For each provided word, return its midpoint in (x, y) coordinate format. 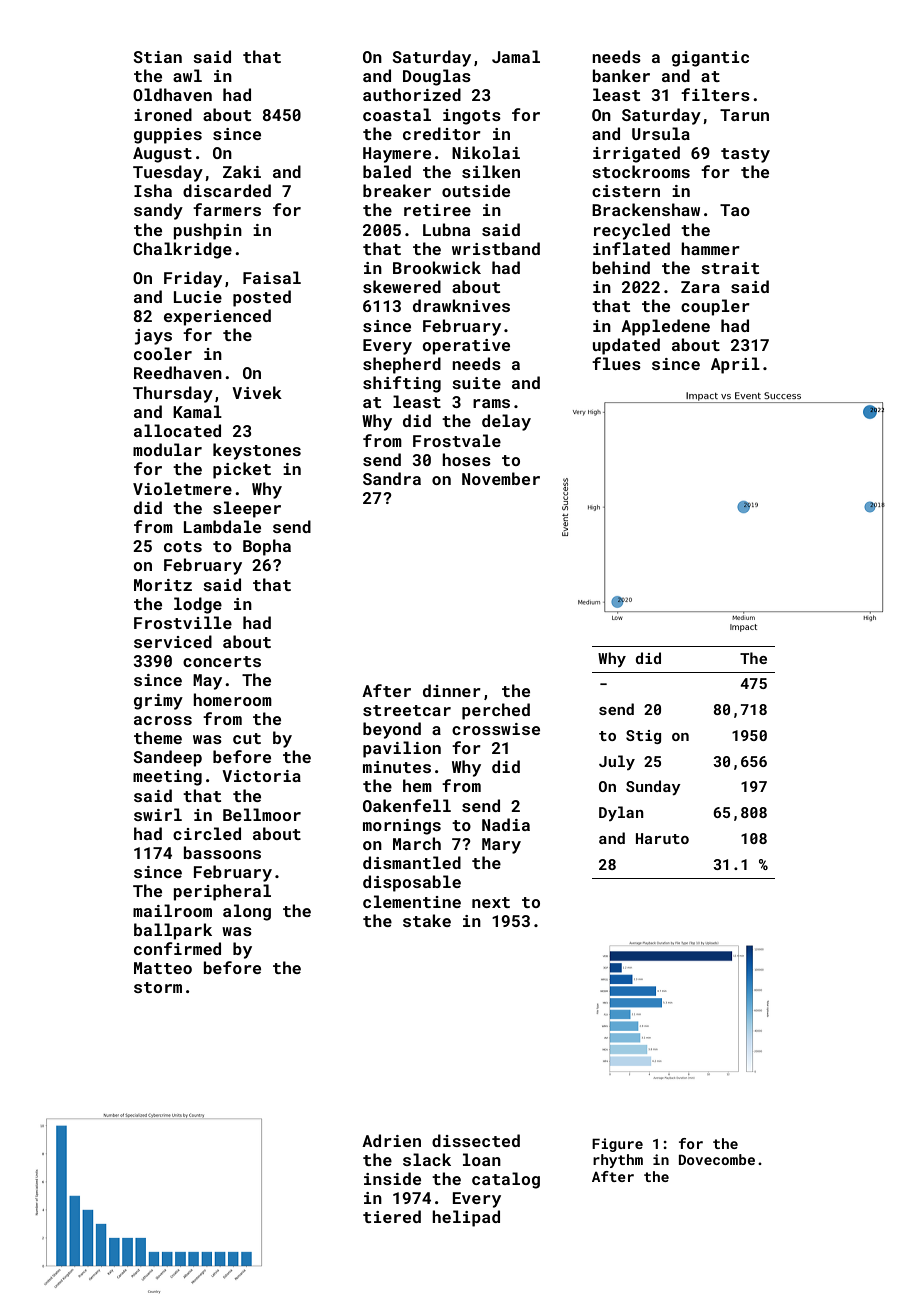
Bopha (267, 547)
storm (158, 987)
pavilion (402, 749)
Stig (643, 737)
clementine (412, 901)
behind (621, 267)
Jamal (516, 56)
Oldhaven (172, 94)
